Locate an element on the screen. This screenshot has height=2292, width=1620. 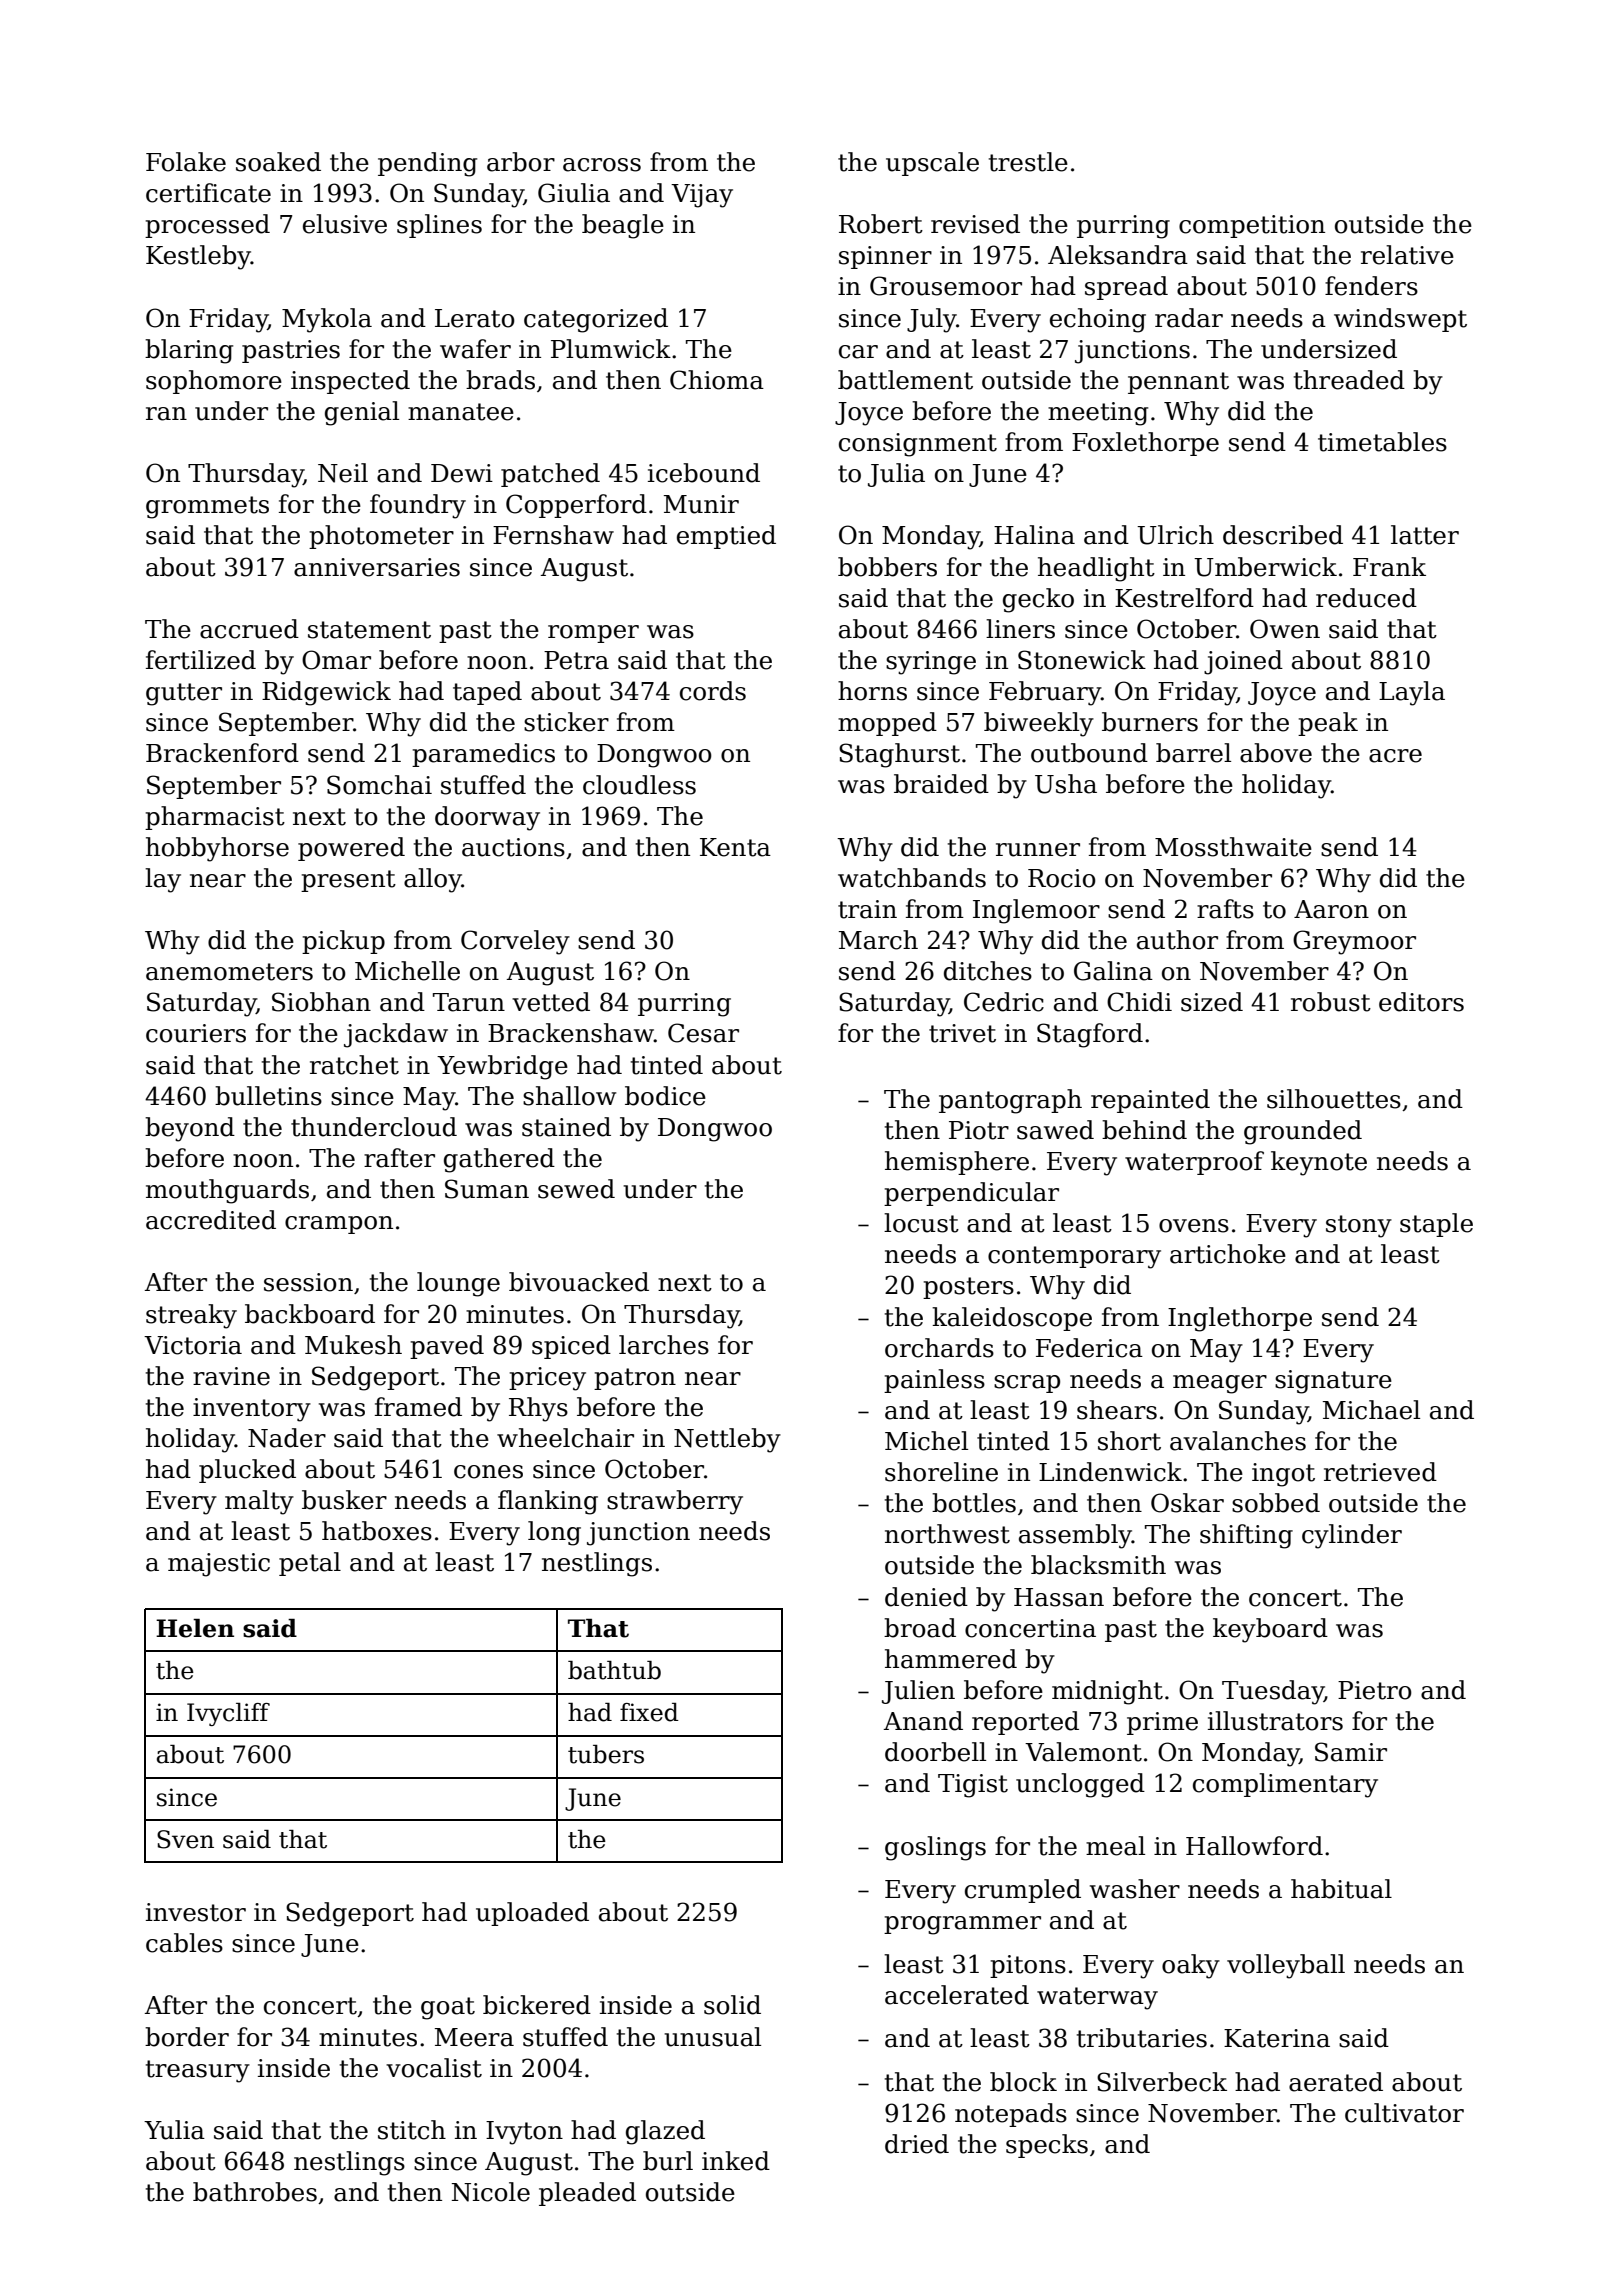
sewed is located at coordinates (576, 1189).
